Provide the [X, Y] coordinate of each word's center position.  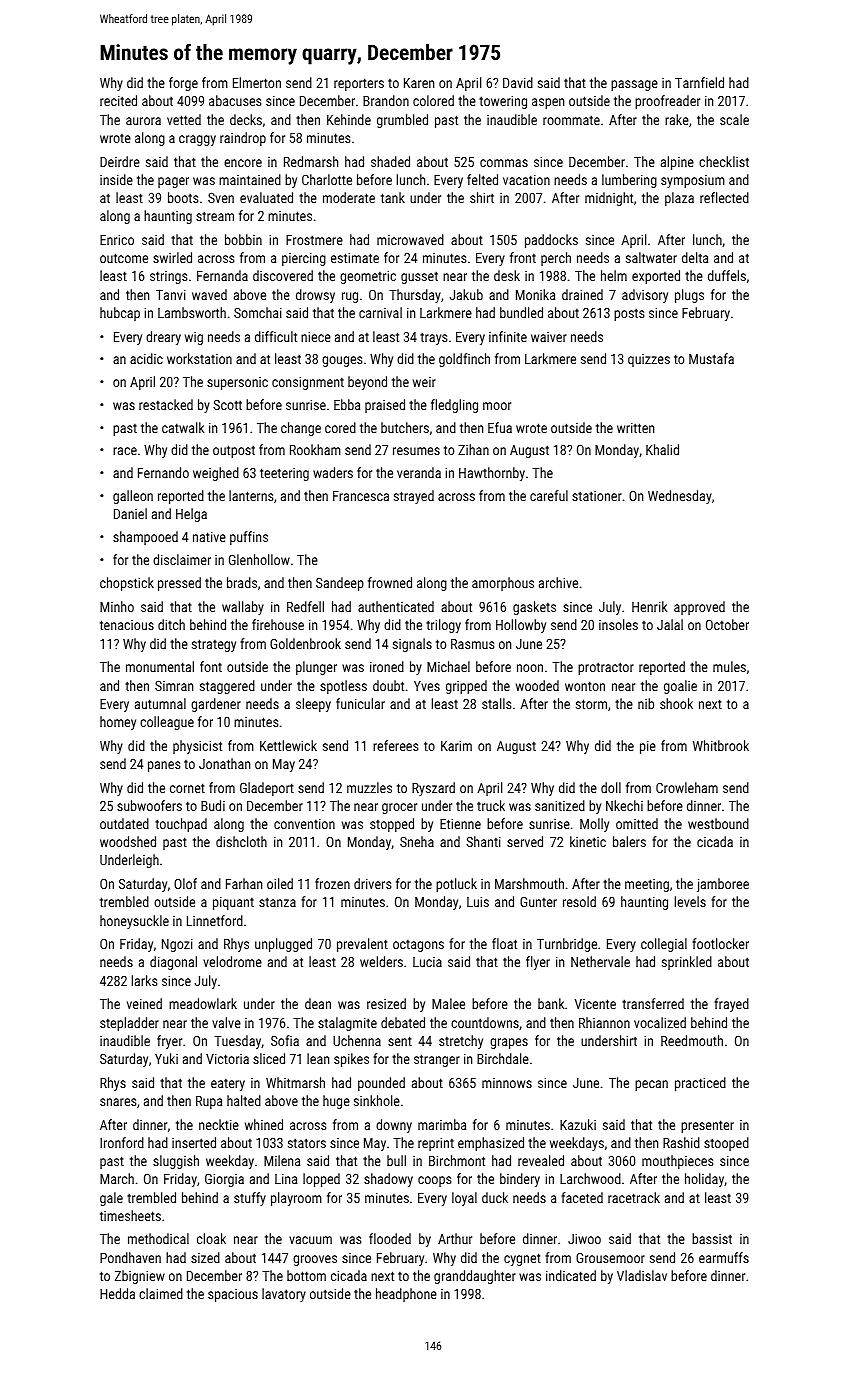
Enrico [117, 240]
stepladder [129, 1024]
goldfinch [464, 360]
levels [690, 901]
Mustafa [711, 358]
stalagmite [347, 1024]
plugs [689, 296]
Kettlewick [288, 745]
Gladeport [267, 789]
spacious [233, 1295]
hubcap [120, 314]
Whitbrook [721, 745]
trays [433, 338]
